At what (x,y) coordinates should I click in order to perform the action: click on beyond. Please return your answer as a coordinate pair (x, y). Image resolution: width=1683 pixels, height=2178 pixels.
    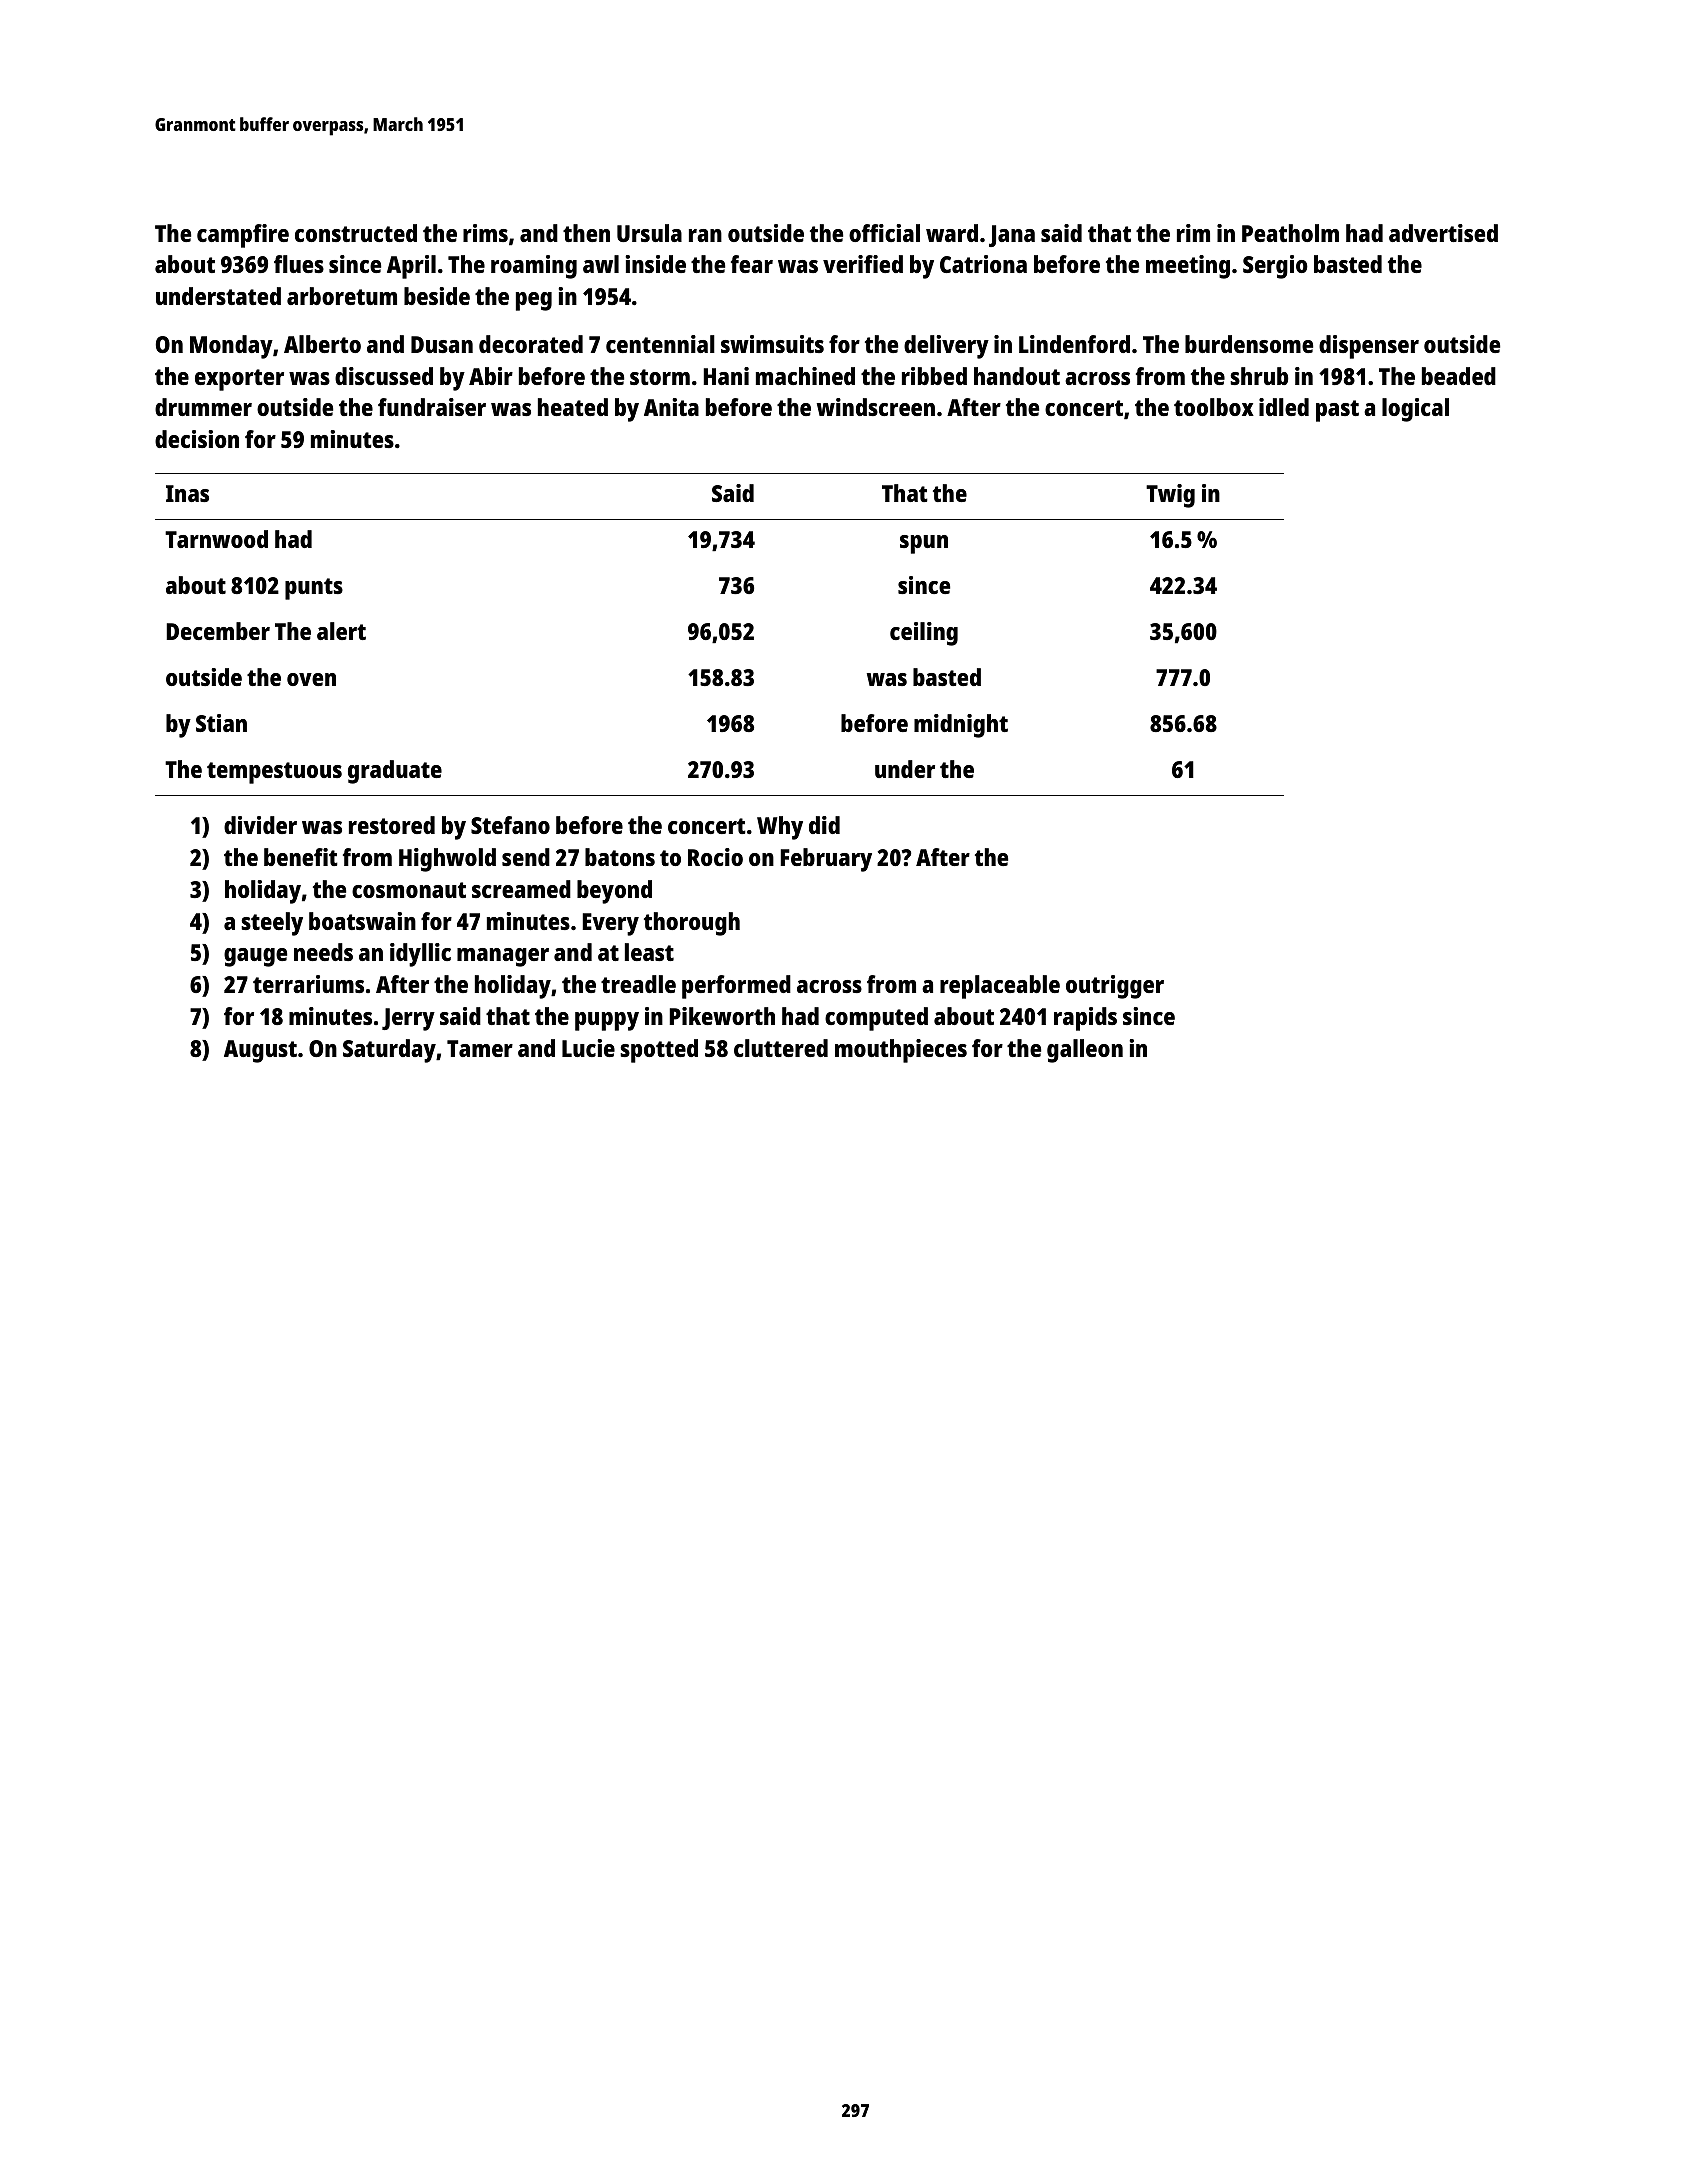
    Looking at the image, I should click on (614, 892).
